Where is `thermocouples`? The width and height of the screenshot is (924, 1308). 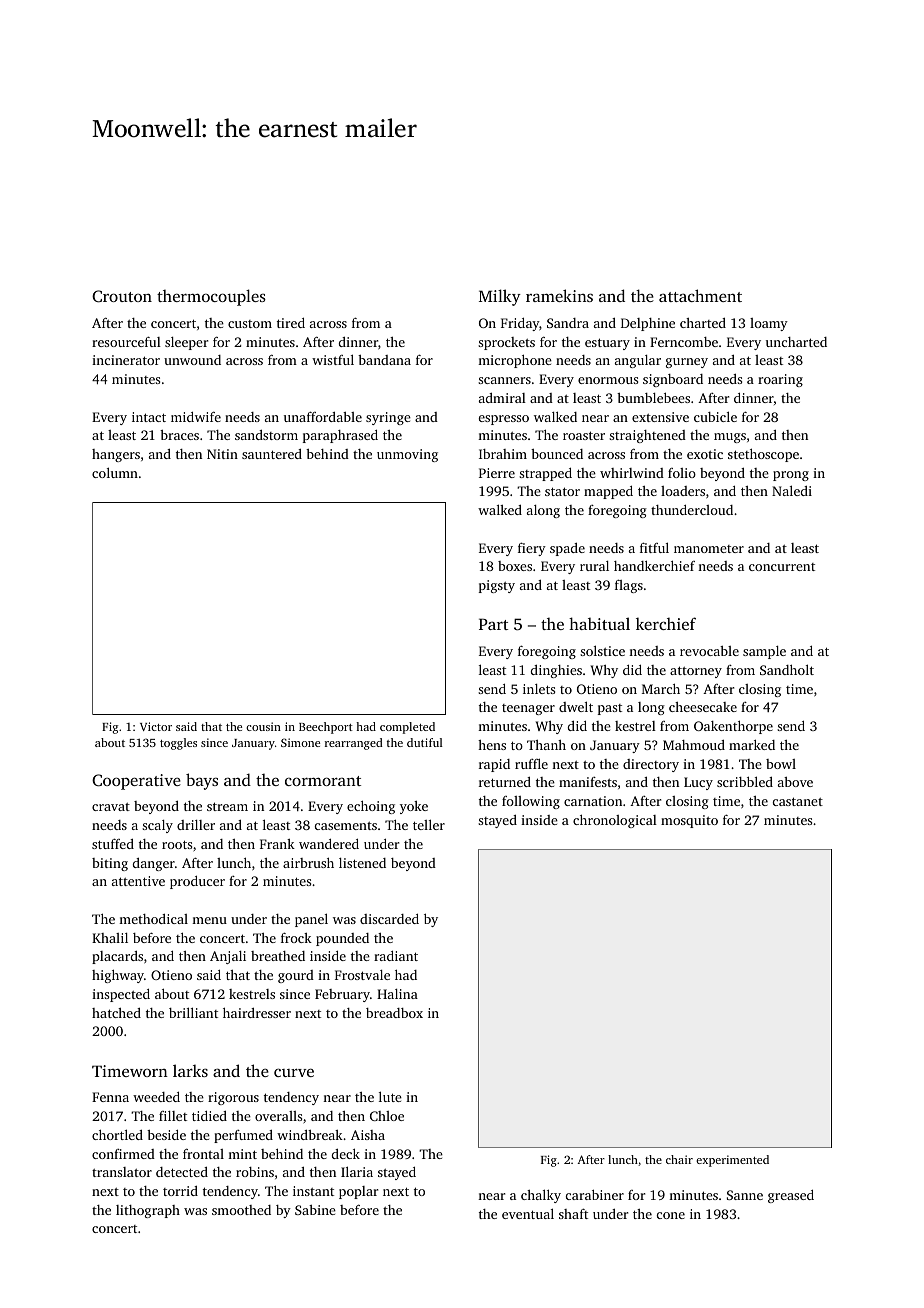 thermocouples is located at coordinates (211, 297).
